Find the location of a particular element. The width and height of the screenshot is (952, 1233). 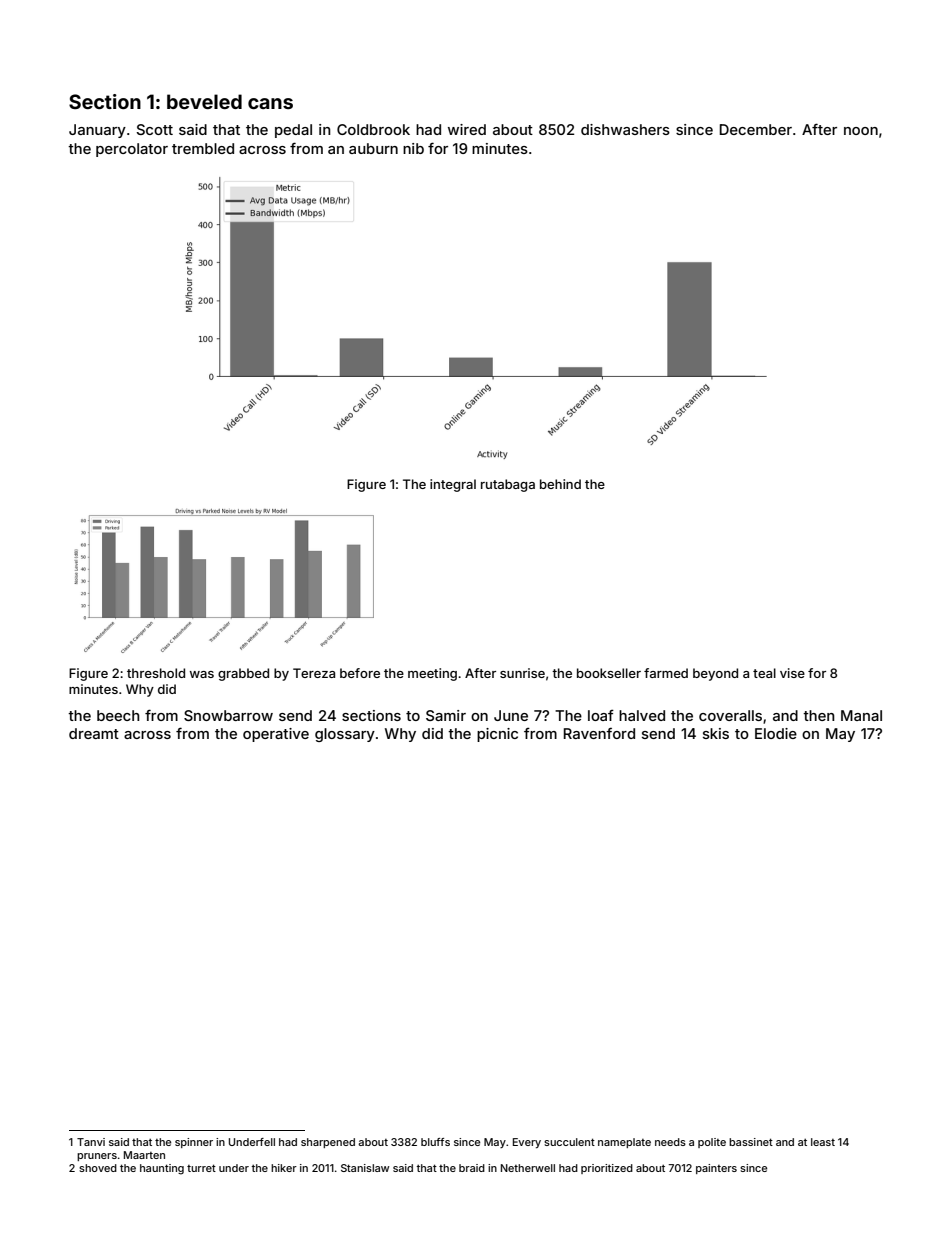

behind is located at coordinates (560, 484).
